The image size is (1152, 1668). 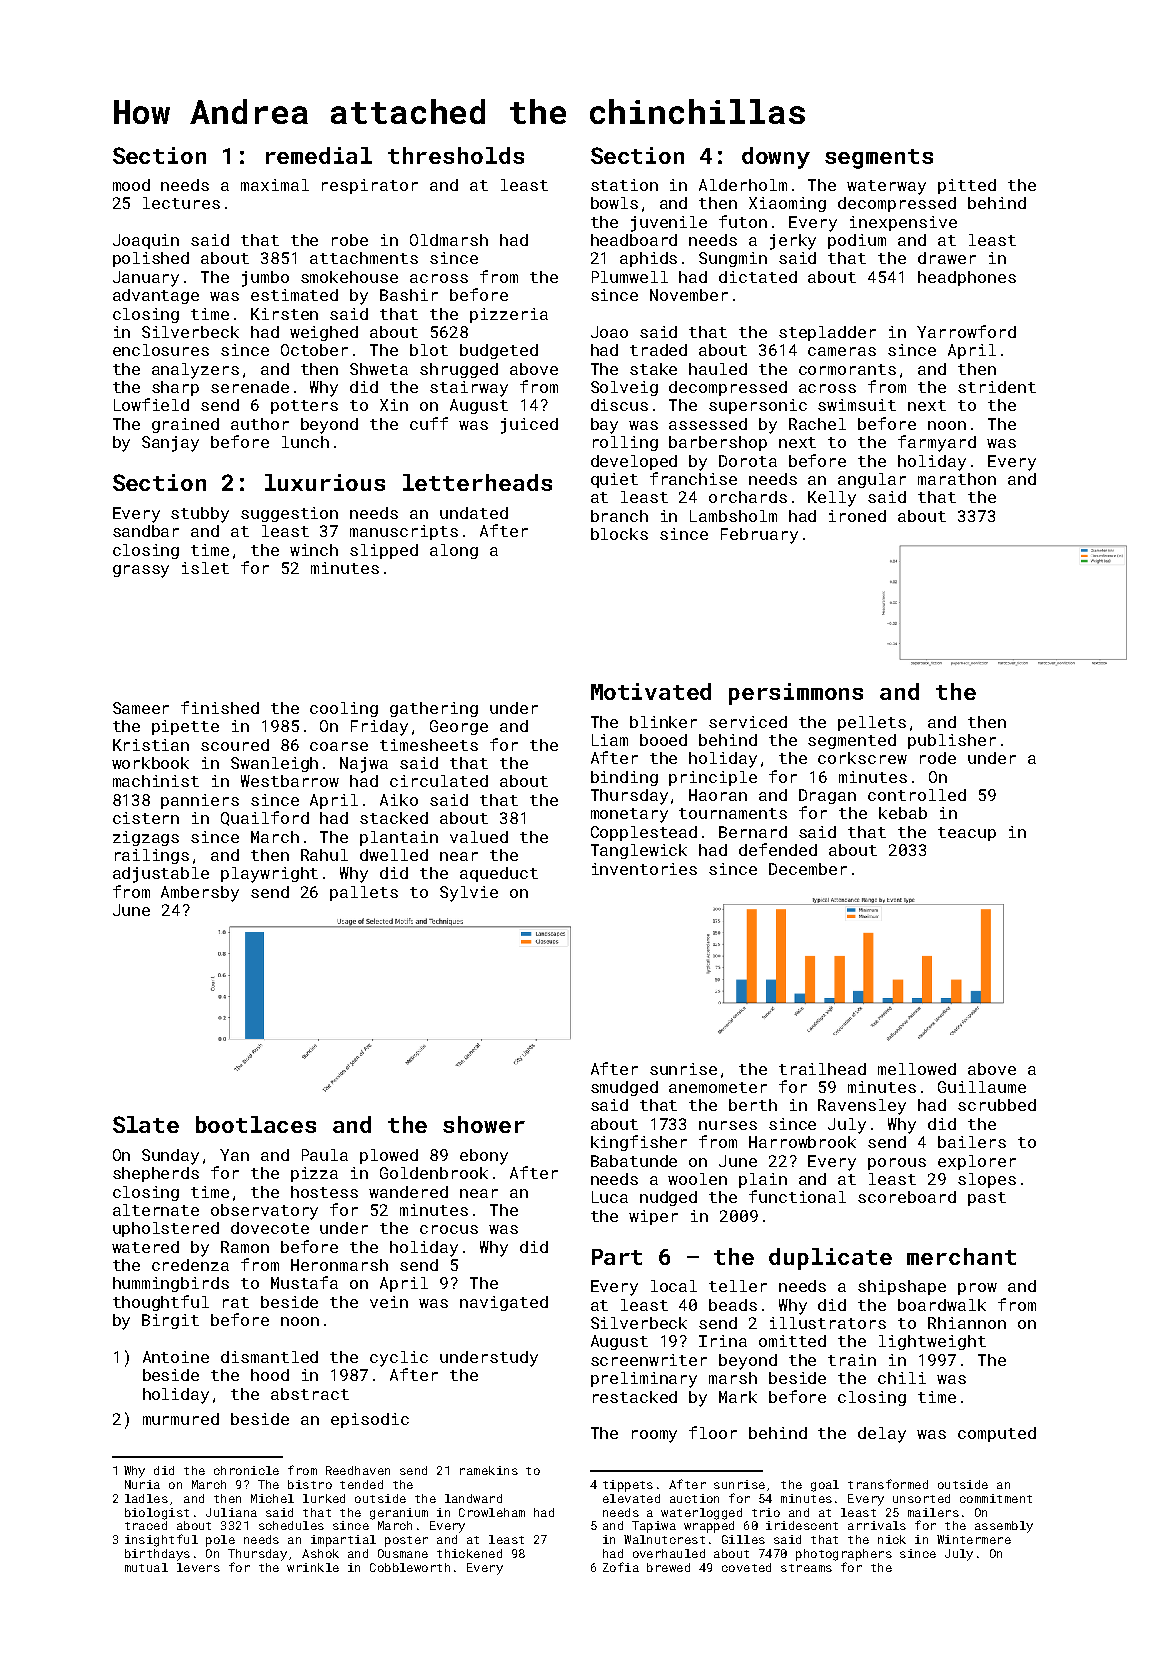 I want to click on thickened, so click(x=469, y=1553).
